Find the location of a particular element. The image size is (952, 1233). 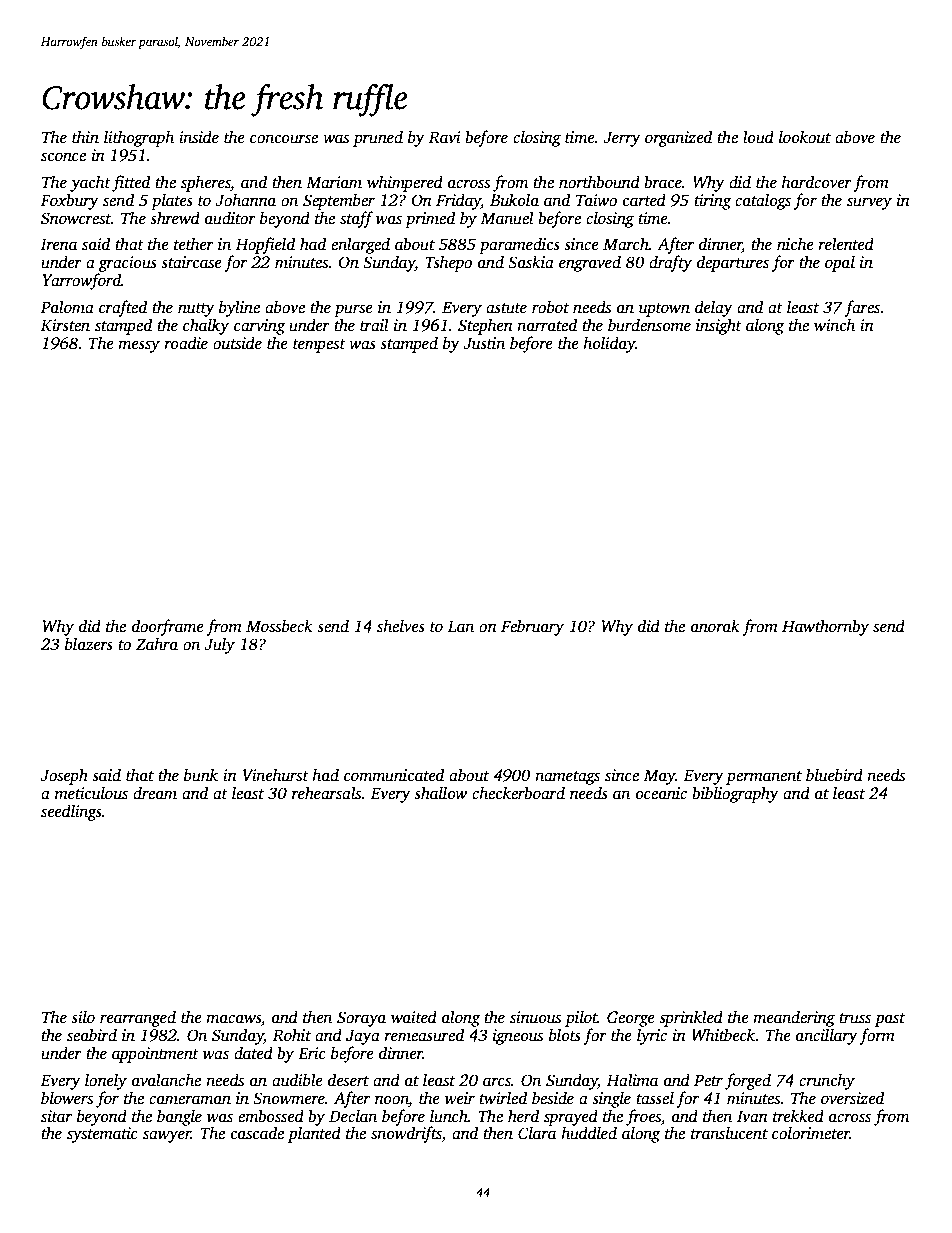

holiday is located at coordinates (609, 344).
